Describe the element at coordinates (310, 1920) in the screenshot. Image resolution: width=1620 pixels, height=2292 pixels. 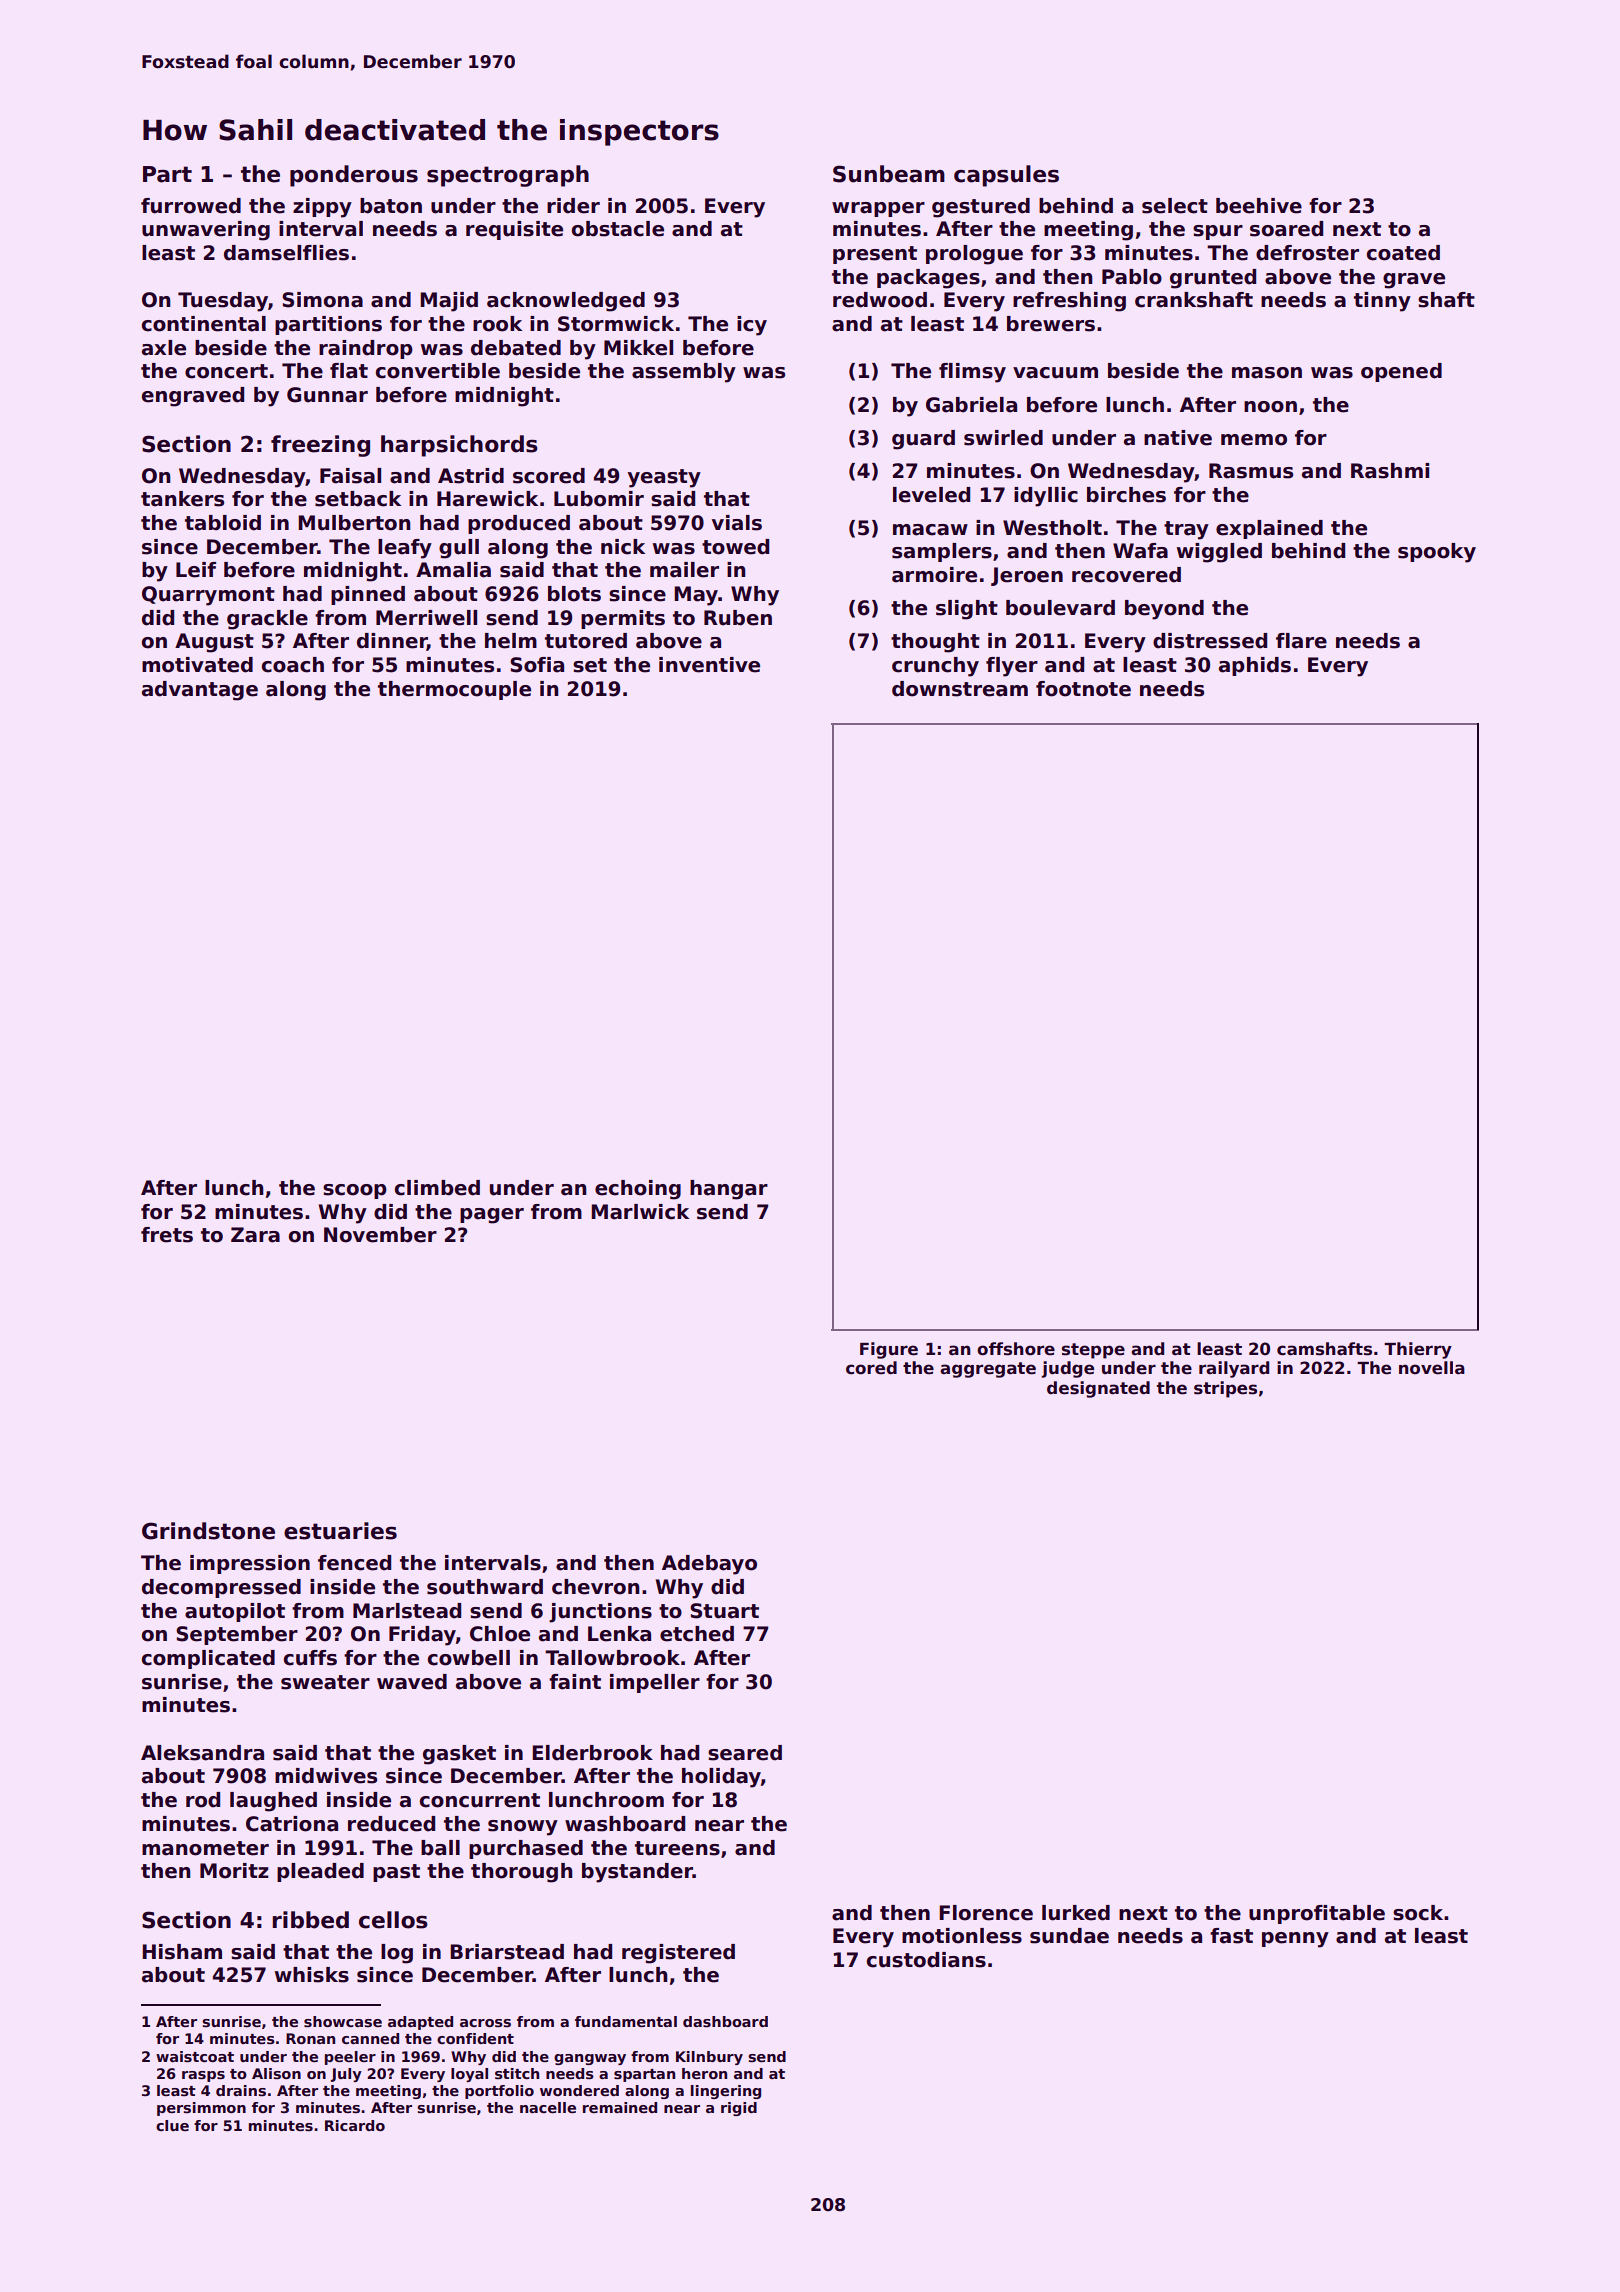
I see `ribbed` at that location.
